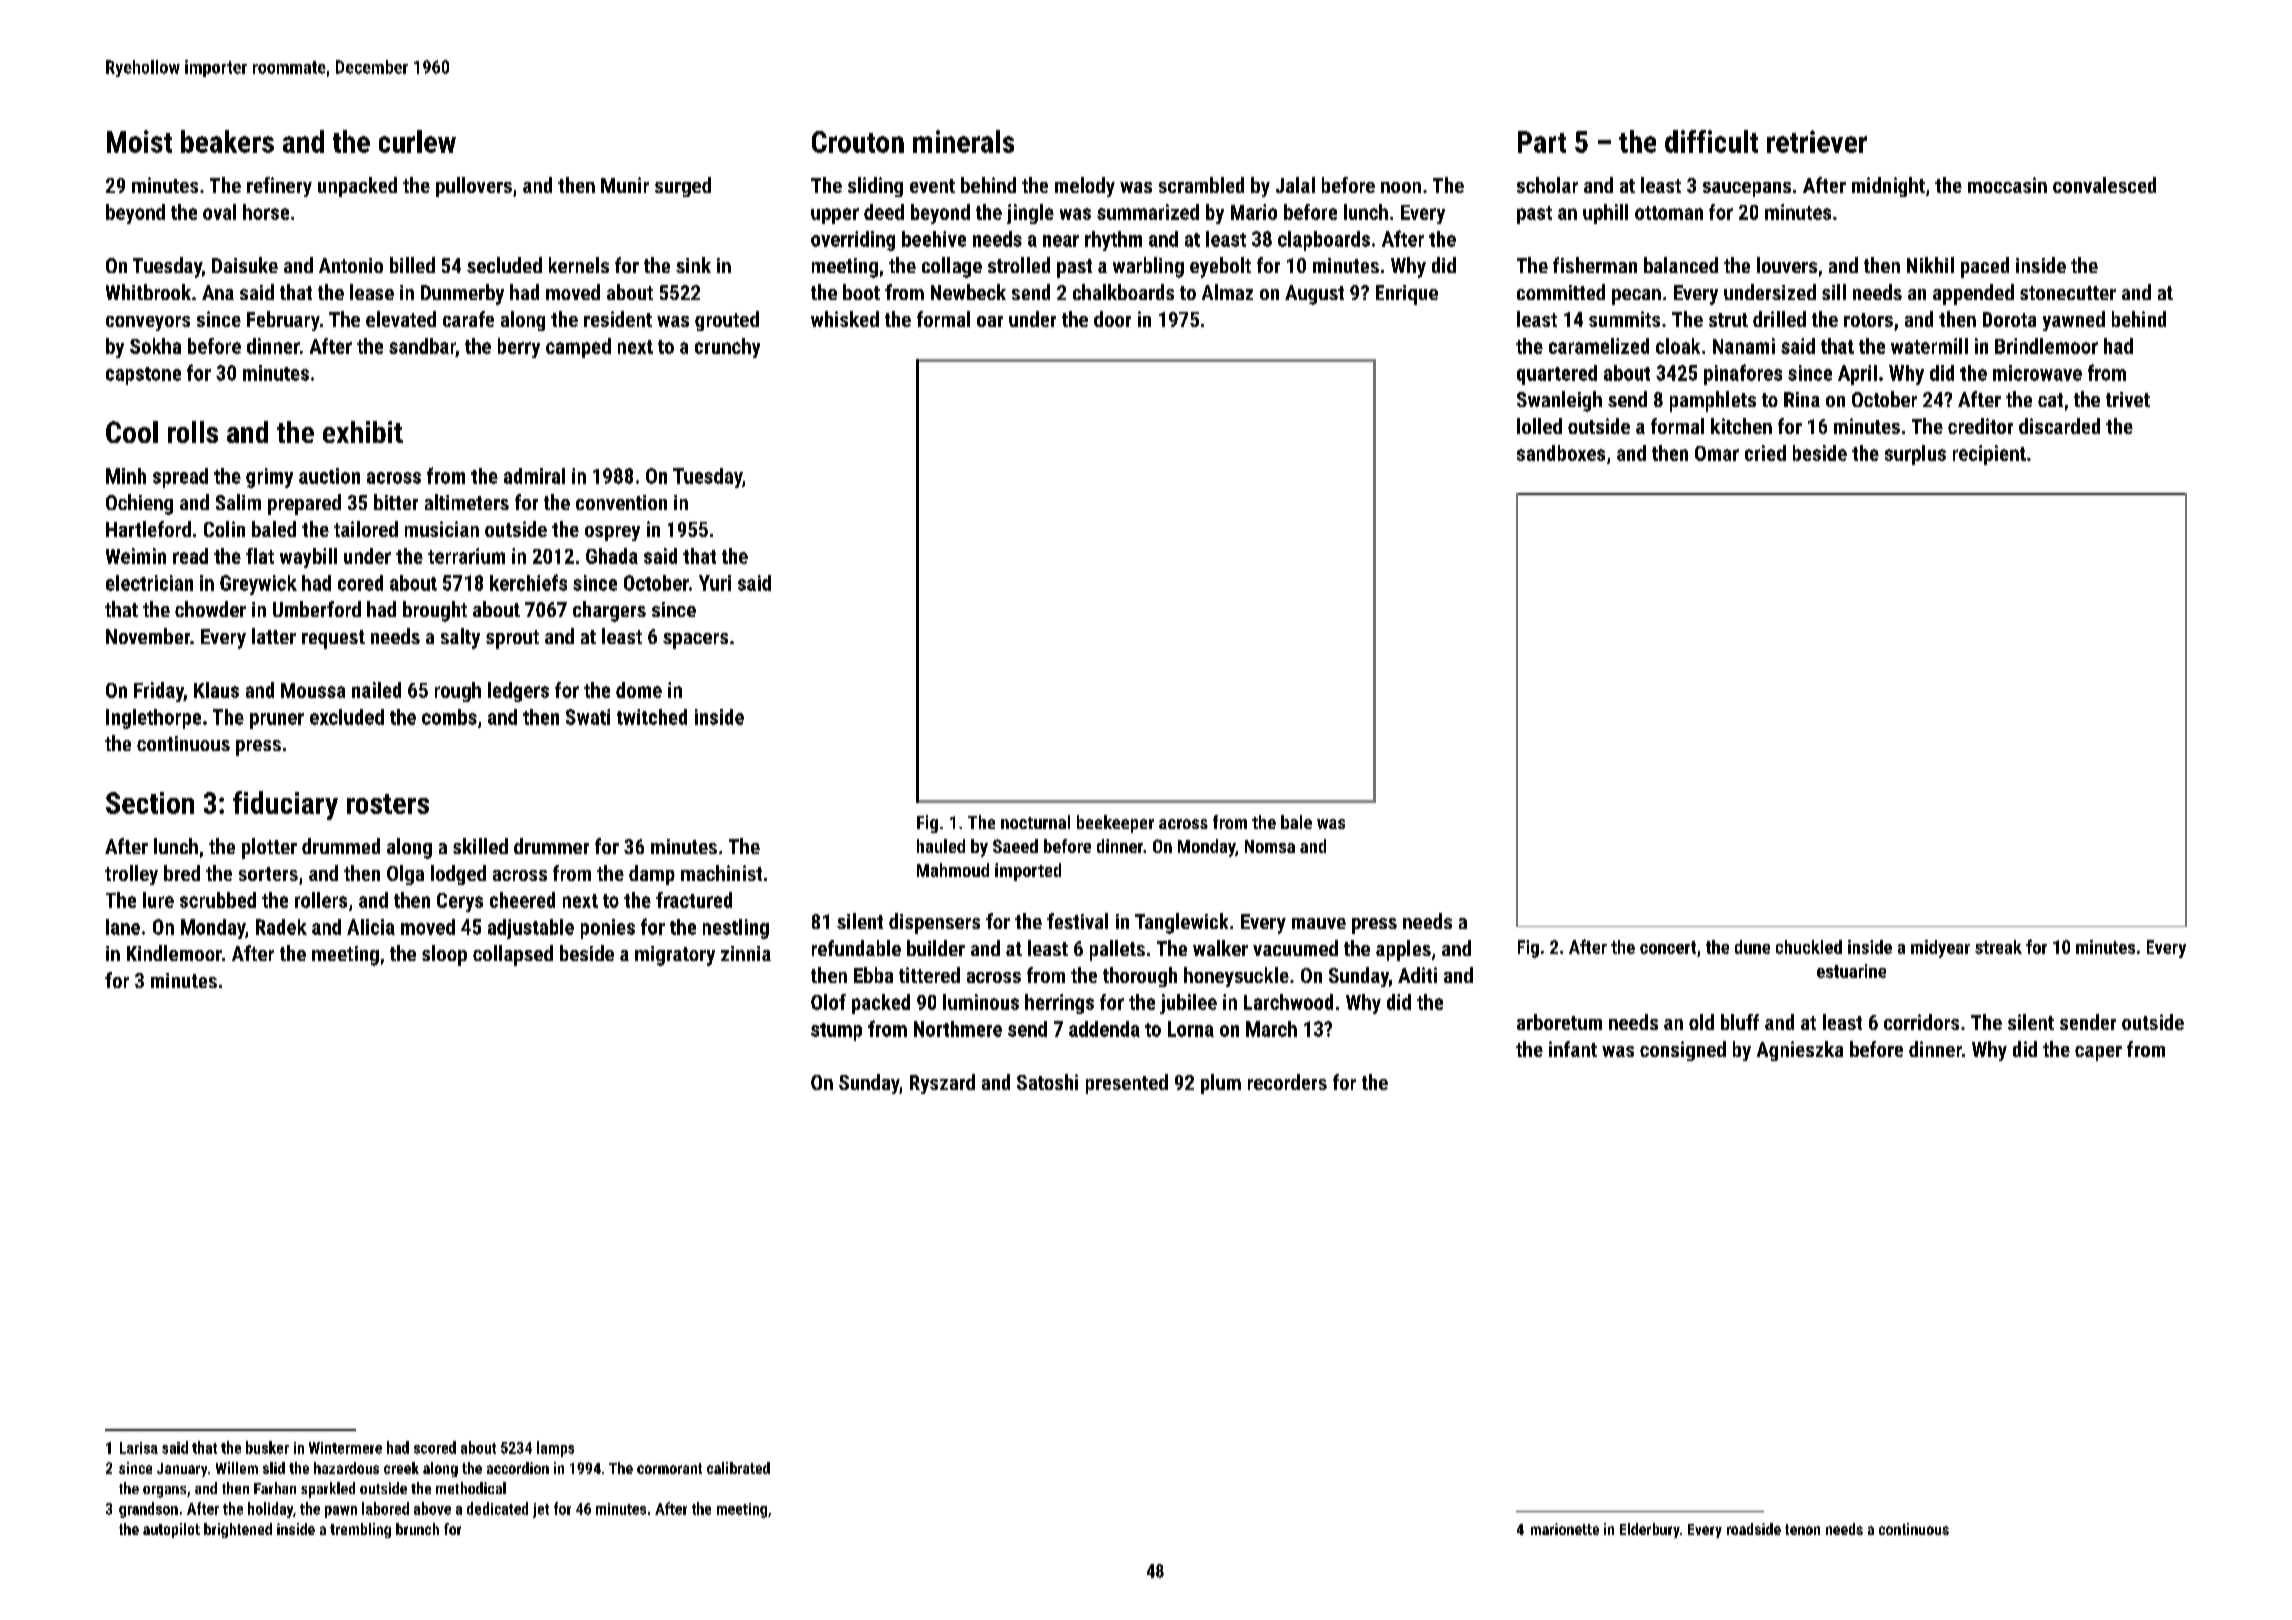 Image resolution: width=2292 pixels, height=1620 pixels. Describe the element at coordinates (1989, 455) in the screenshot. I see `recipient` at that location.
